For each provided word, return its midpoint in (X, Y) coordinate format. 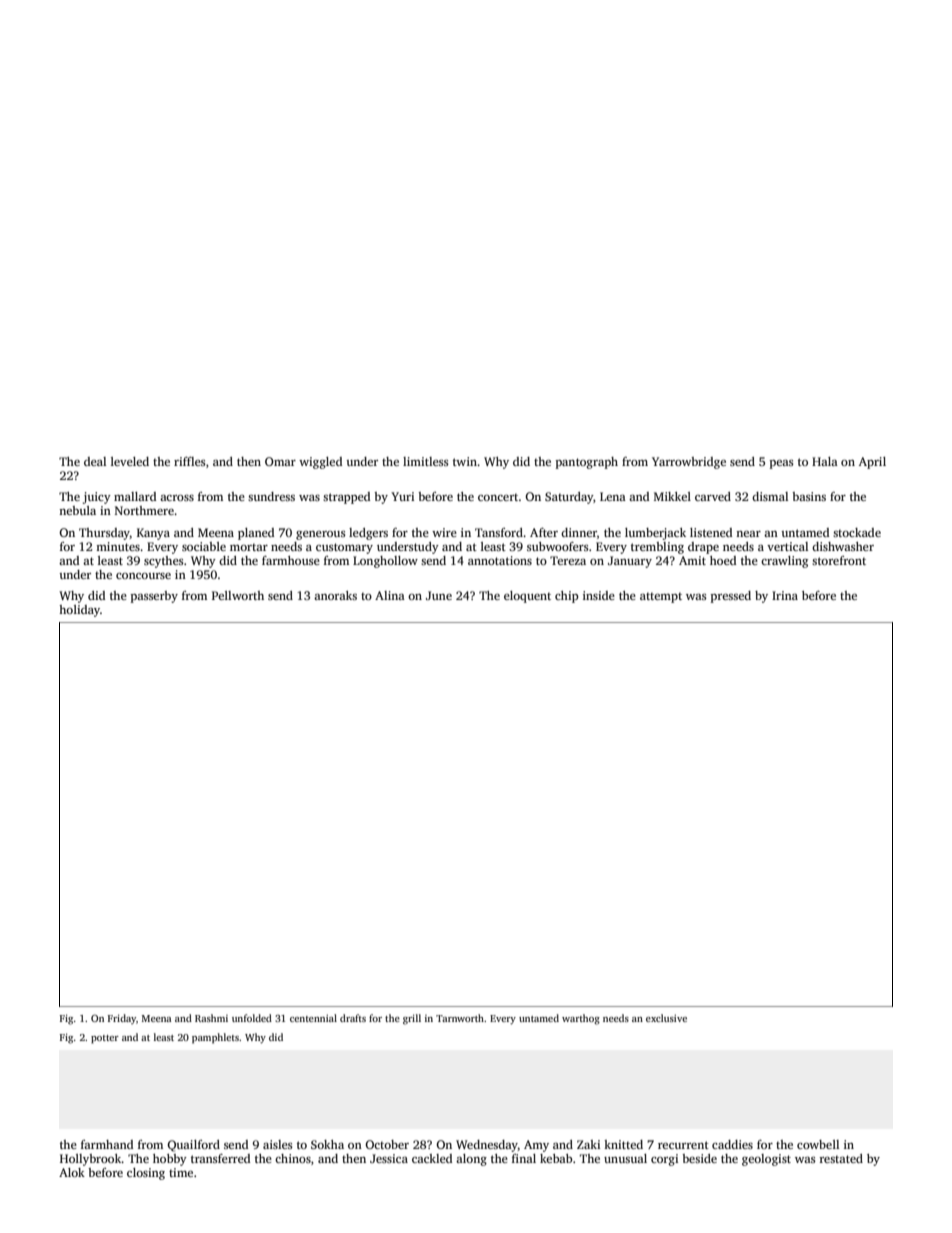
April (872, 463)
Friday (122, 1019)
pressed (731, 597)
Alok (72, 1172)
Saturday (569, 498)
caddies (732, 1144)
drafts (353, 1018)
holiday (79, 611)
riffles (190, 461)
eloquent (527, 597)
